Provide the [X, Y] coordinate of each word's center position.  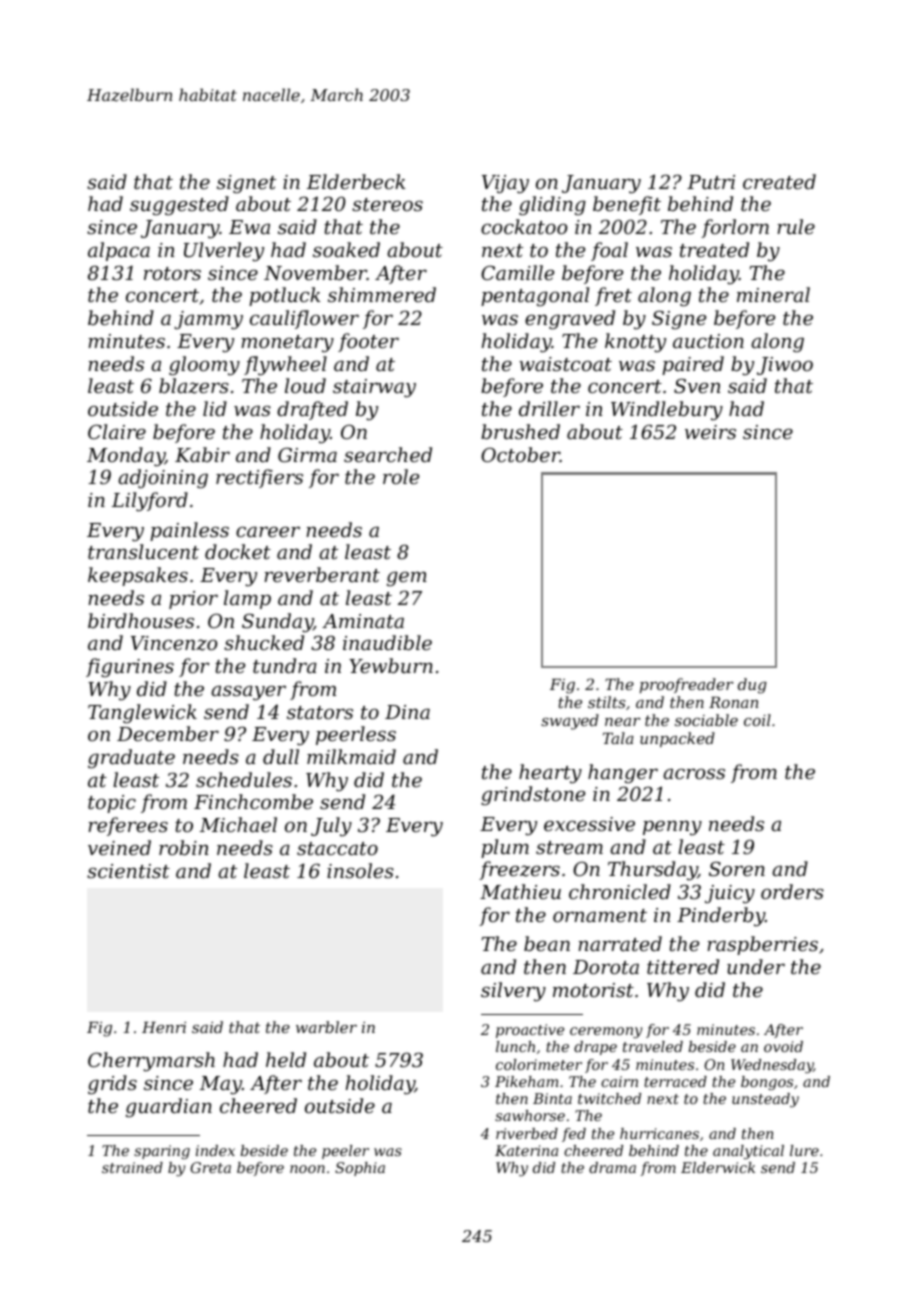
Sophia [360, 1169]
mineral [773, 294]
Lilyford [150, 502]
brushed [520, 431]
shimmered [382, 294]
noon [307, 1169]
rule [796, 226]
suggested [179, 206]
